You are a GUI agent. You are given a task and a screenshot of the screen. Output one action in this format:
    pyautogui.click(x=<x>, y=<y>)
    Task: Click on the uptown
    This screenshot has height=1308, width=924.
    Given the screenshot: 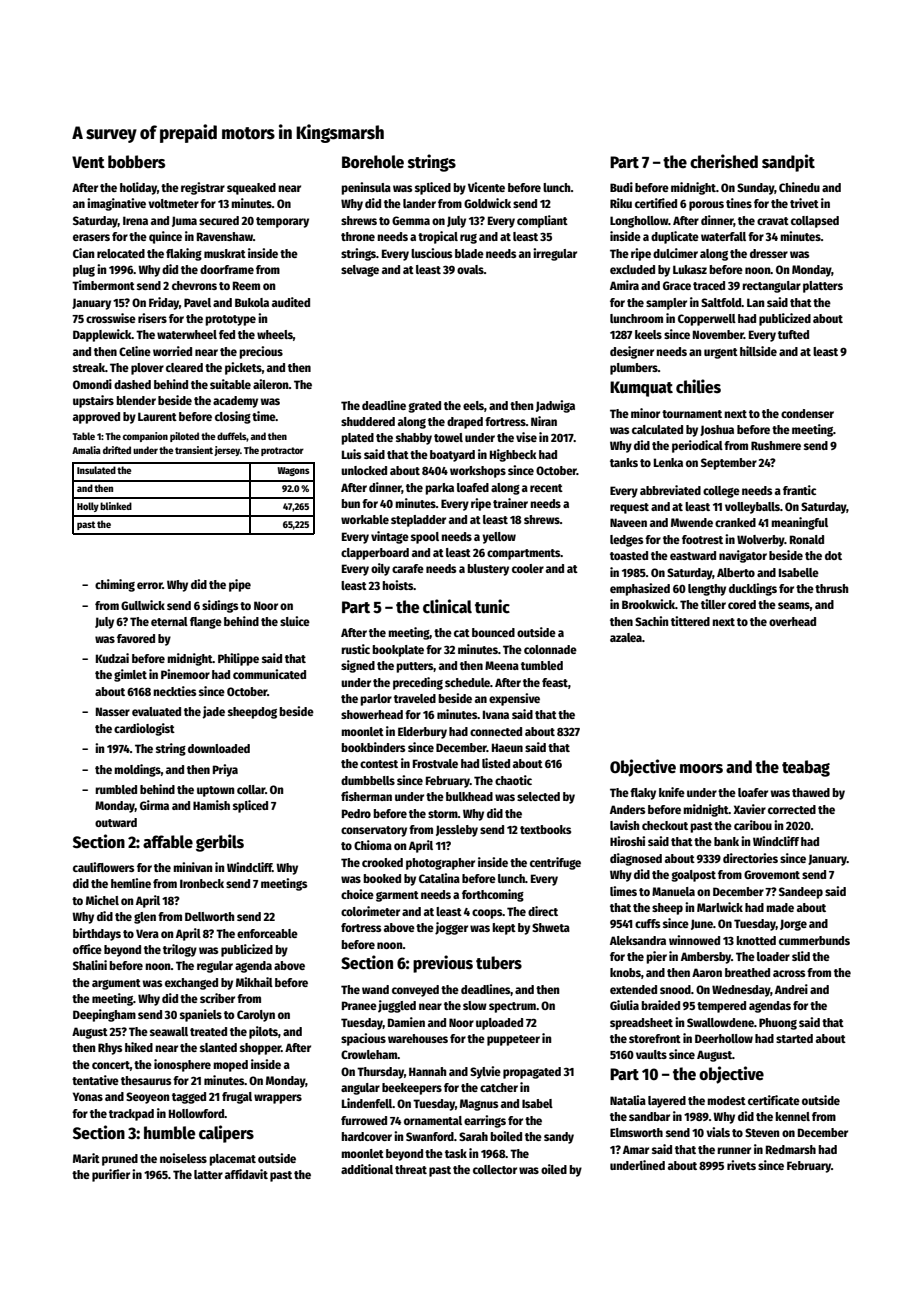 What is the action you would take?
    pyautogui.click(x=215, y=791)
